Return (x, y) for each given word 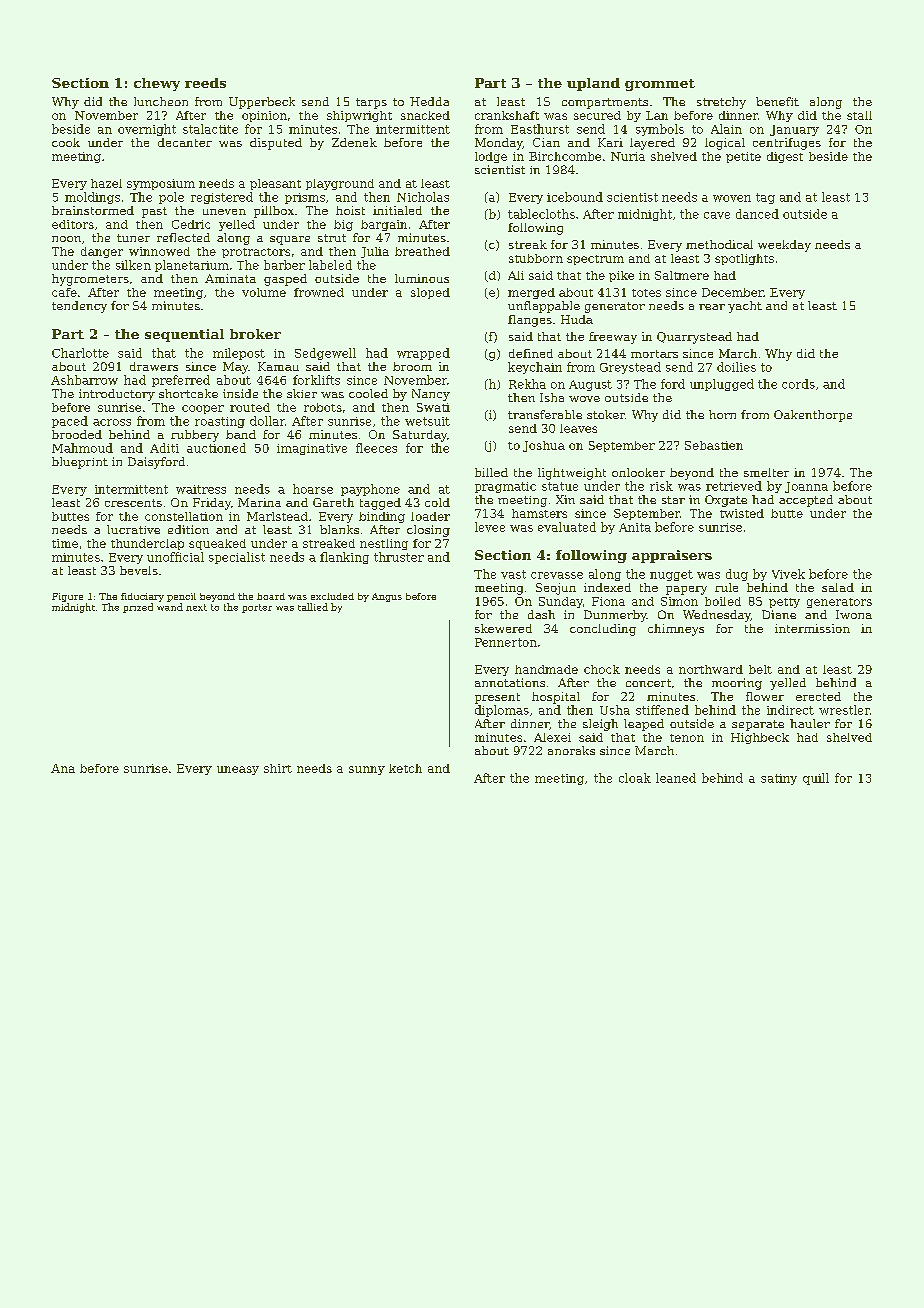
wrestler (844, 710)
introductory (117, 395)
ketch (405, 768)
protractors (256, 253)
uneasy (238, 770)
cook (66, 142)
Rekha (527, 384)
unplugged (722, 385)
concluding (603, 630)
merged (531, 293)
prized (138, 608)
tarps (371, 103)
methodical (719, 244)
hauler (810, 723)
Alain (726, 129)
